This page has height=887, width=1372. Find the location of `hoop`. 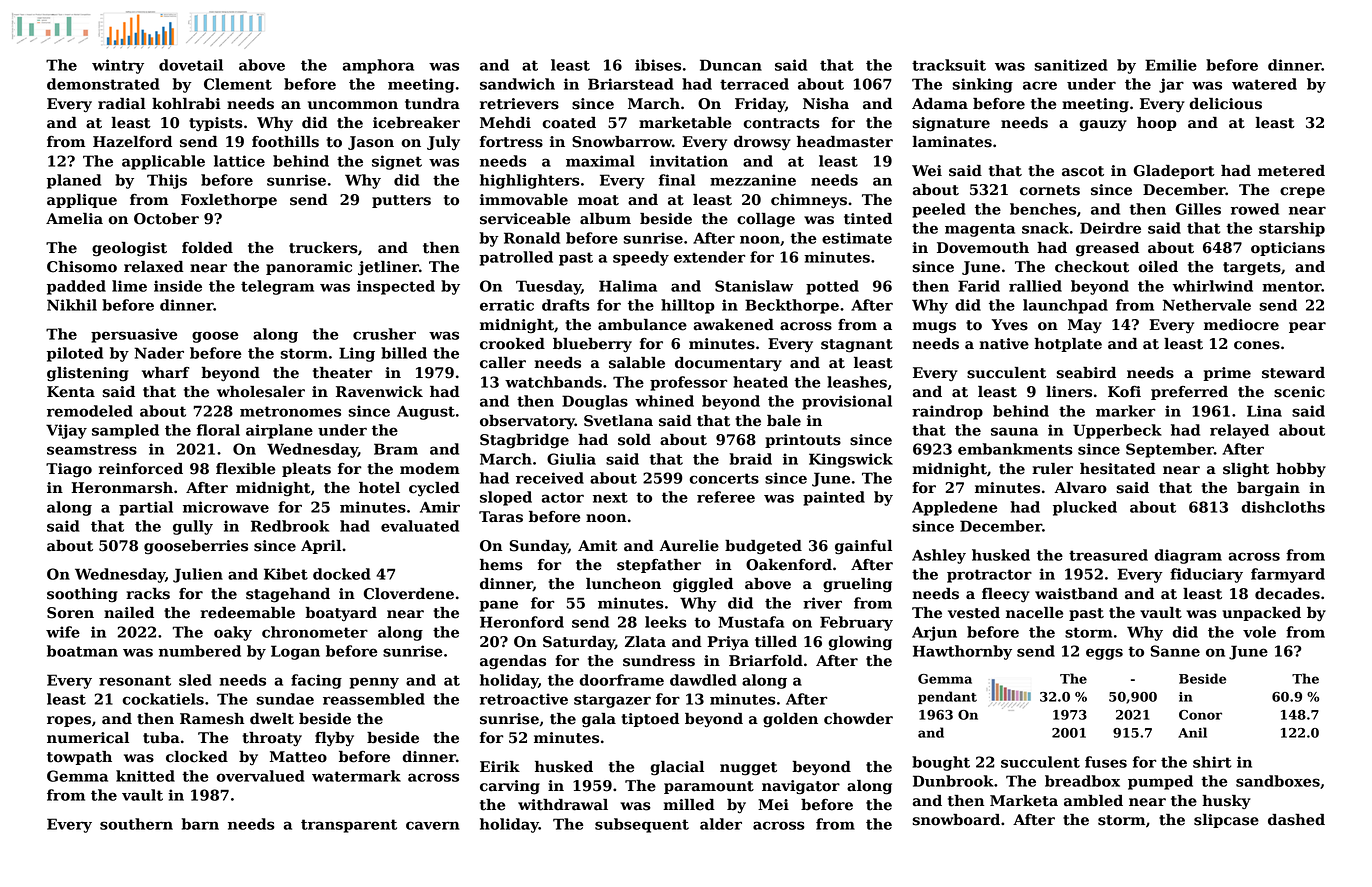

hoop is located at coordinates (1157, 124).
